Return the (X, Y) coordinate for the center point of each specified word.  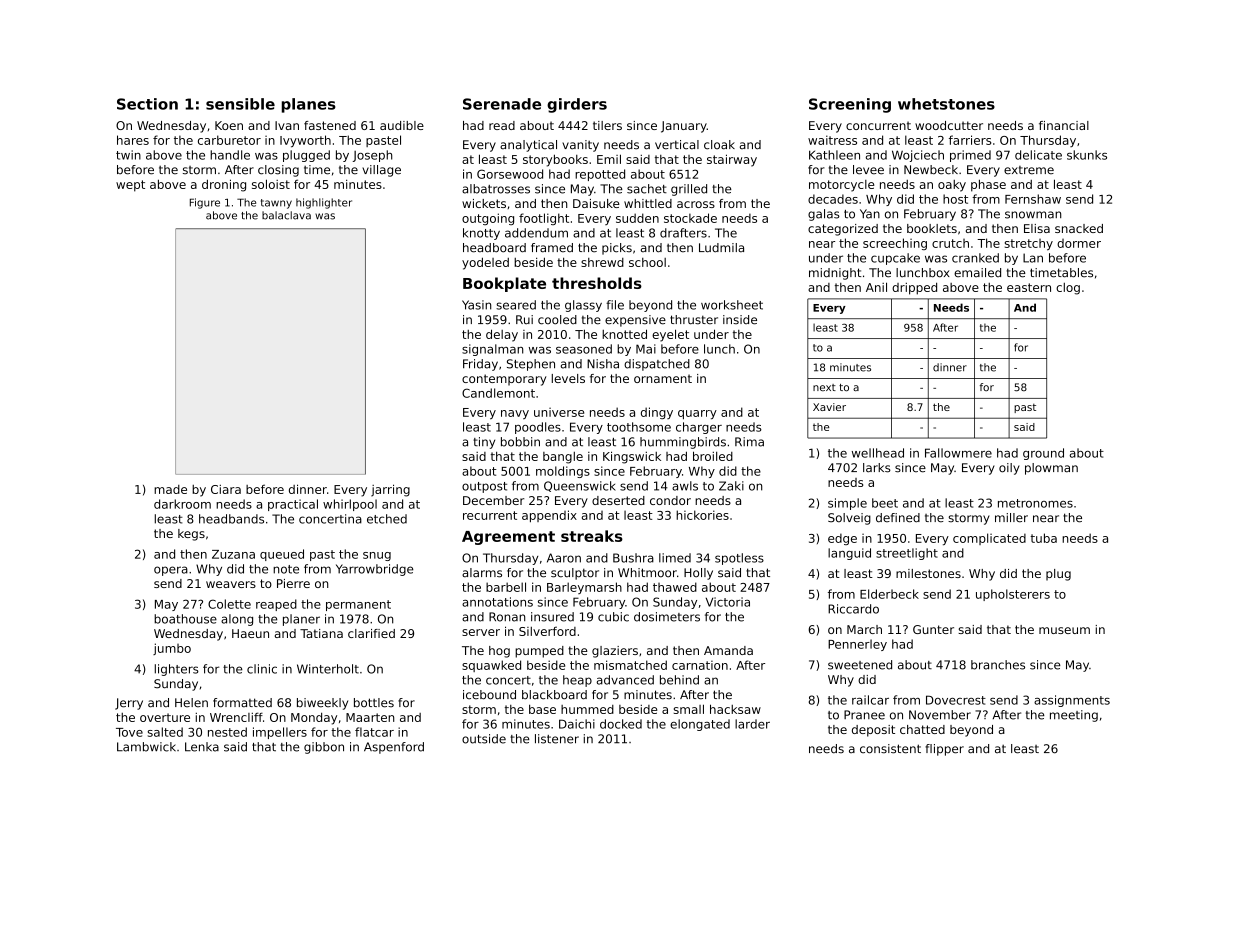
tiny (484, 443)
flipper (944, 750)
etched (387, 519)
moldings (563, 472)
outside (484, 739)
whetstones (946, 104)
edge (842, 539)
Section (147, 104)
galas (824, 215)
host (955, 199)
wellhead (878, 453)
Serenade (502, 104)
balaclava (286, 215)
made (170, 489)
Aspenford (394, 748)
